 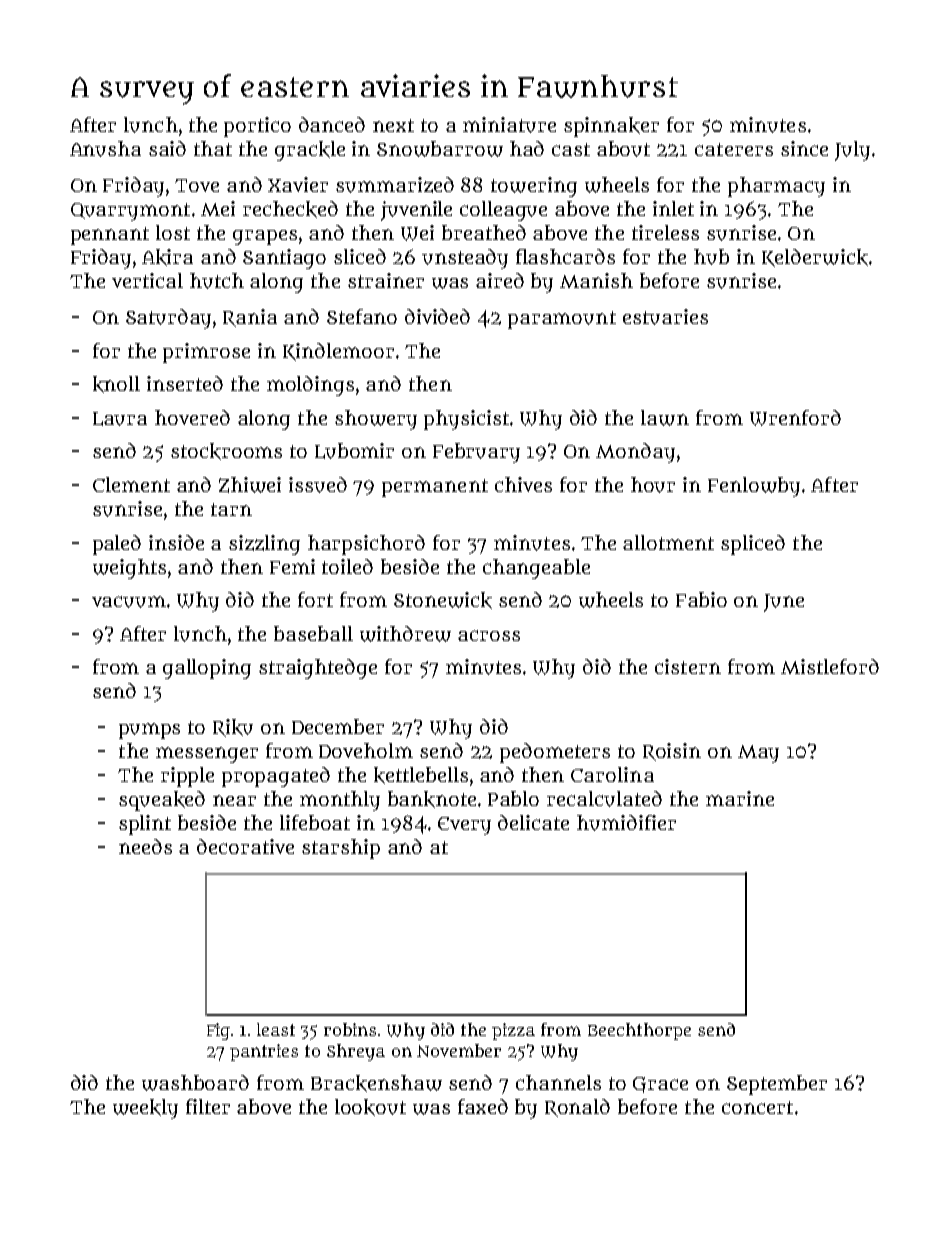 What do you see at coordinates (231, 509) in the screenshot?
I see `tarn` at bounding box center [231, 509].
